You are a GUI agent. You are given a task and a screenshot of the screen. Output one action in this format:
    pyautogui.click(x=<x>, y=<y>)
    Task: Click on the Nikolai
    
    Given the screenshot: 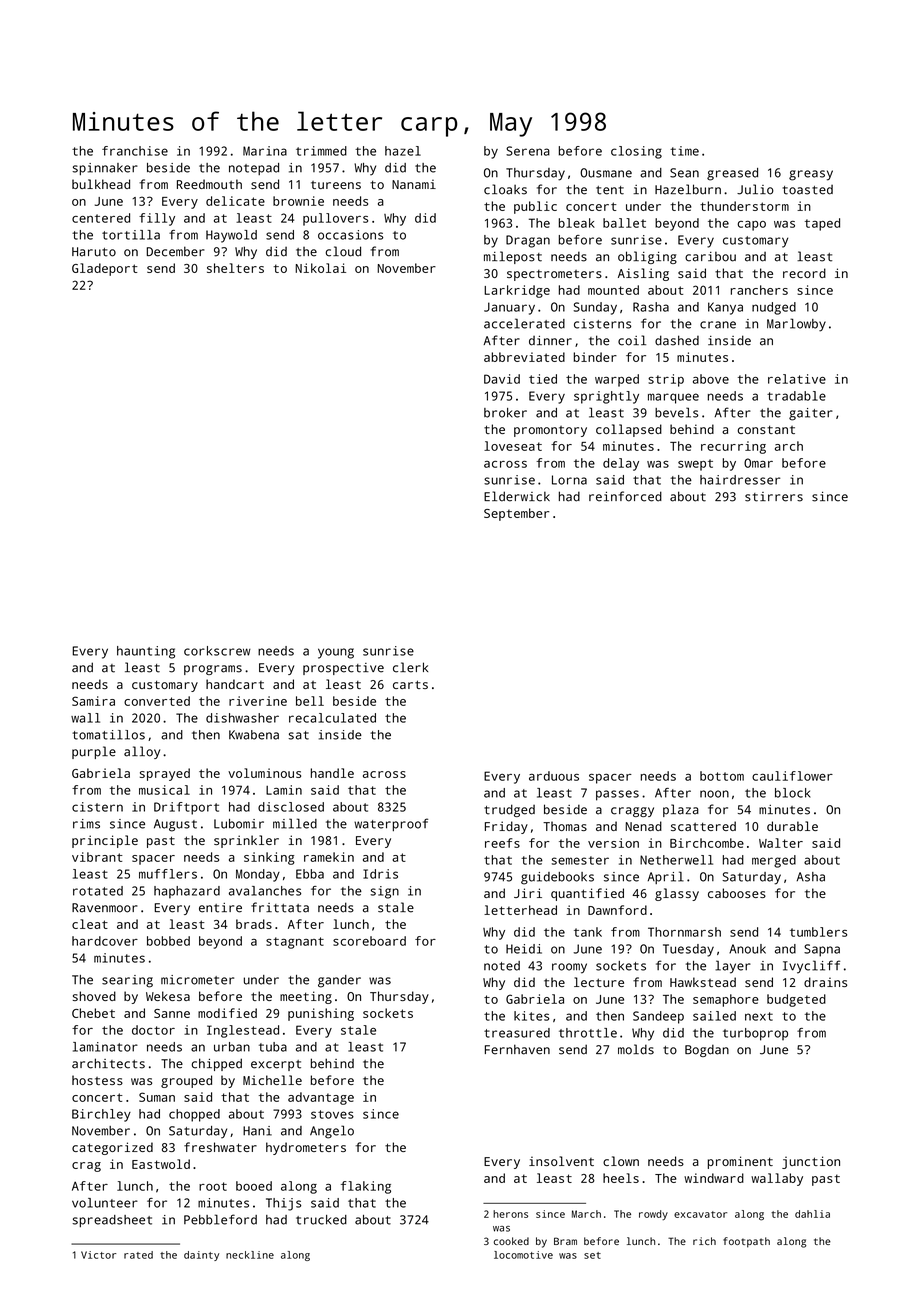 What is the action you would take?
    pyautogui.click(x=320, y=268)
